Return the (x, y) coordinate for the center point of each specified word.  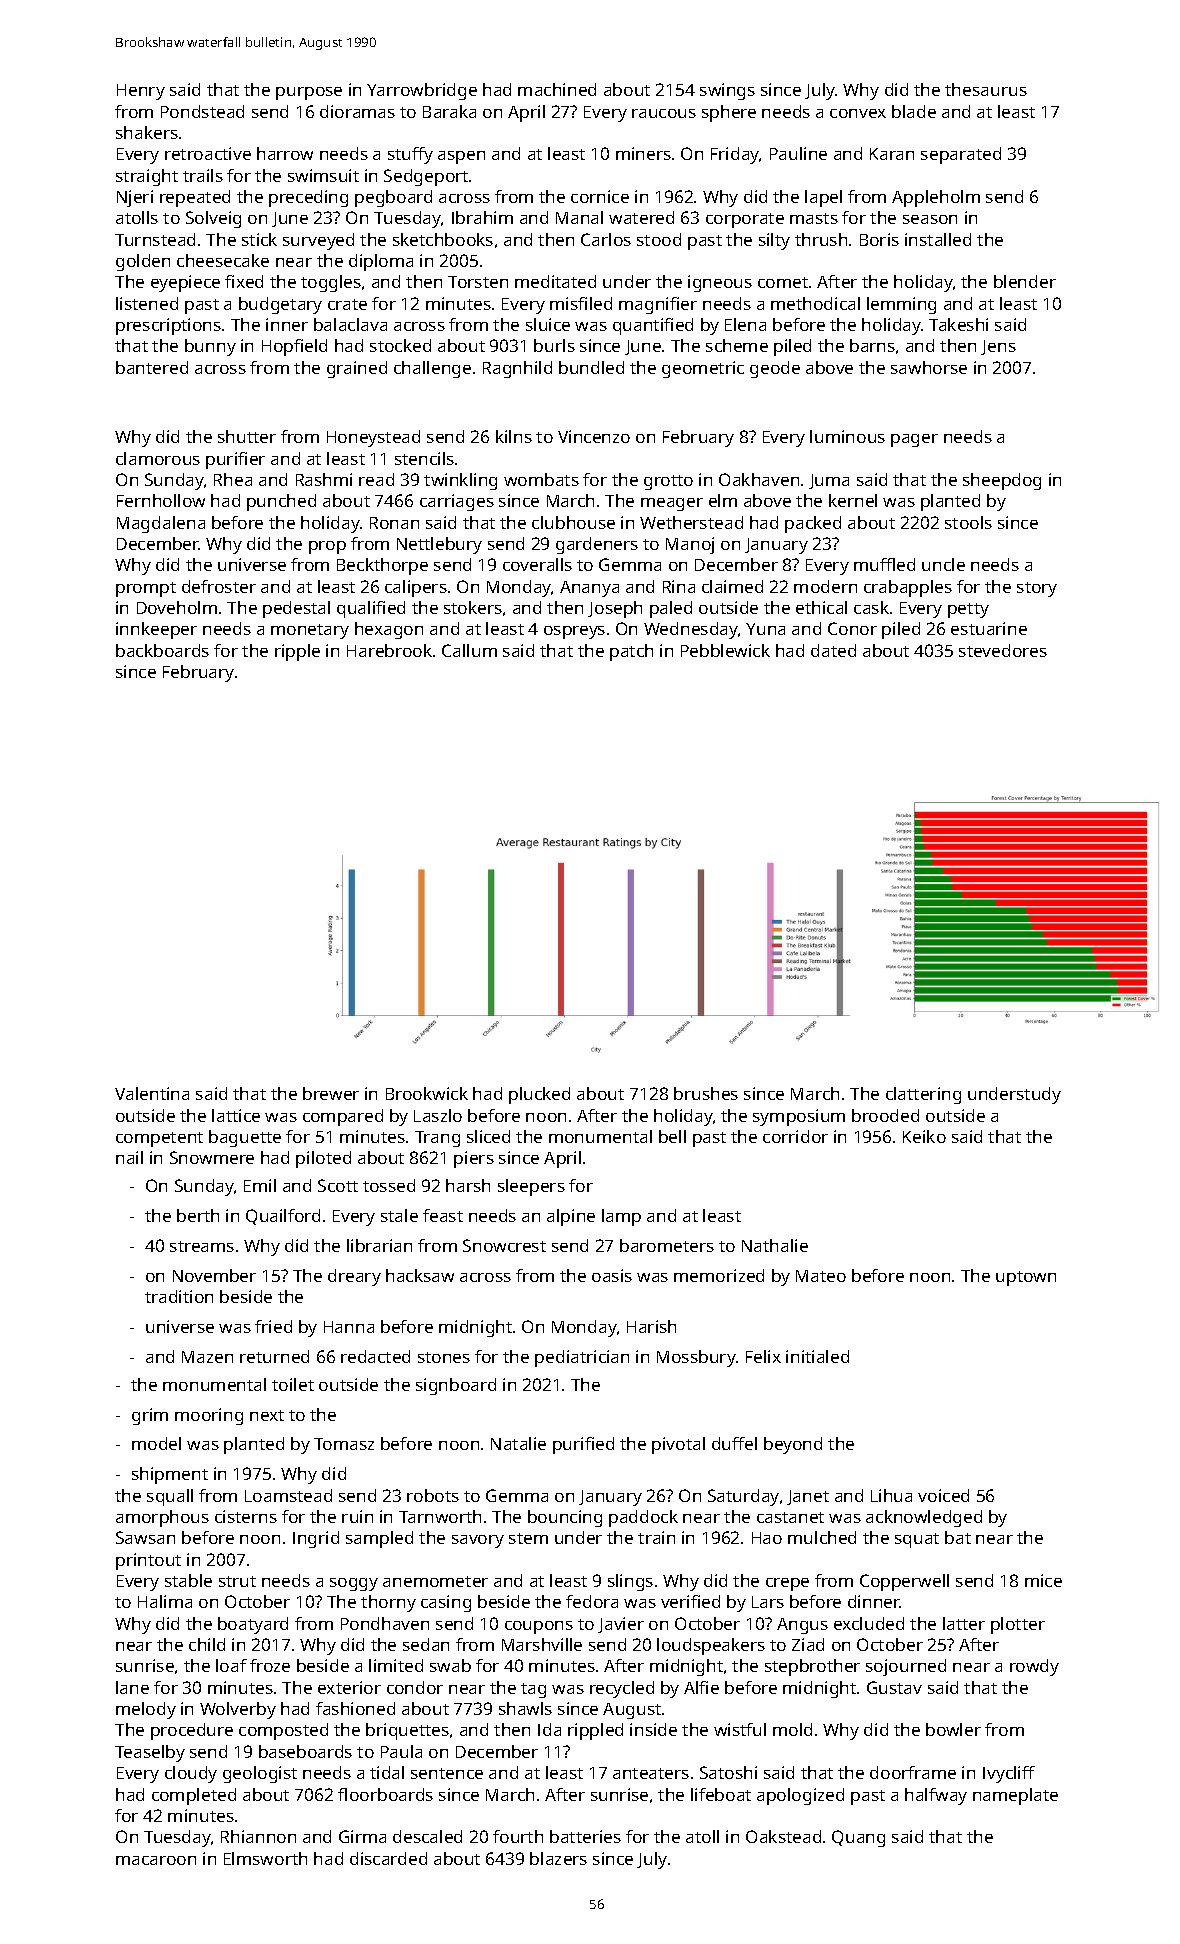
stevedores (1003, 650)
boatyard (253, 1625)
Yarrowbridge (422, 91)
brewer (331, 1093)
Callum (469, 650)
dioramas (357, 111)
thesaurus (986, 89)
